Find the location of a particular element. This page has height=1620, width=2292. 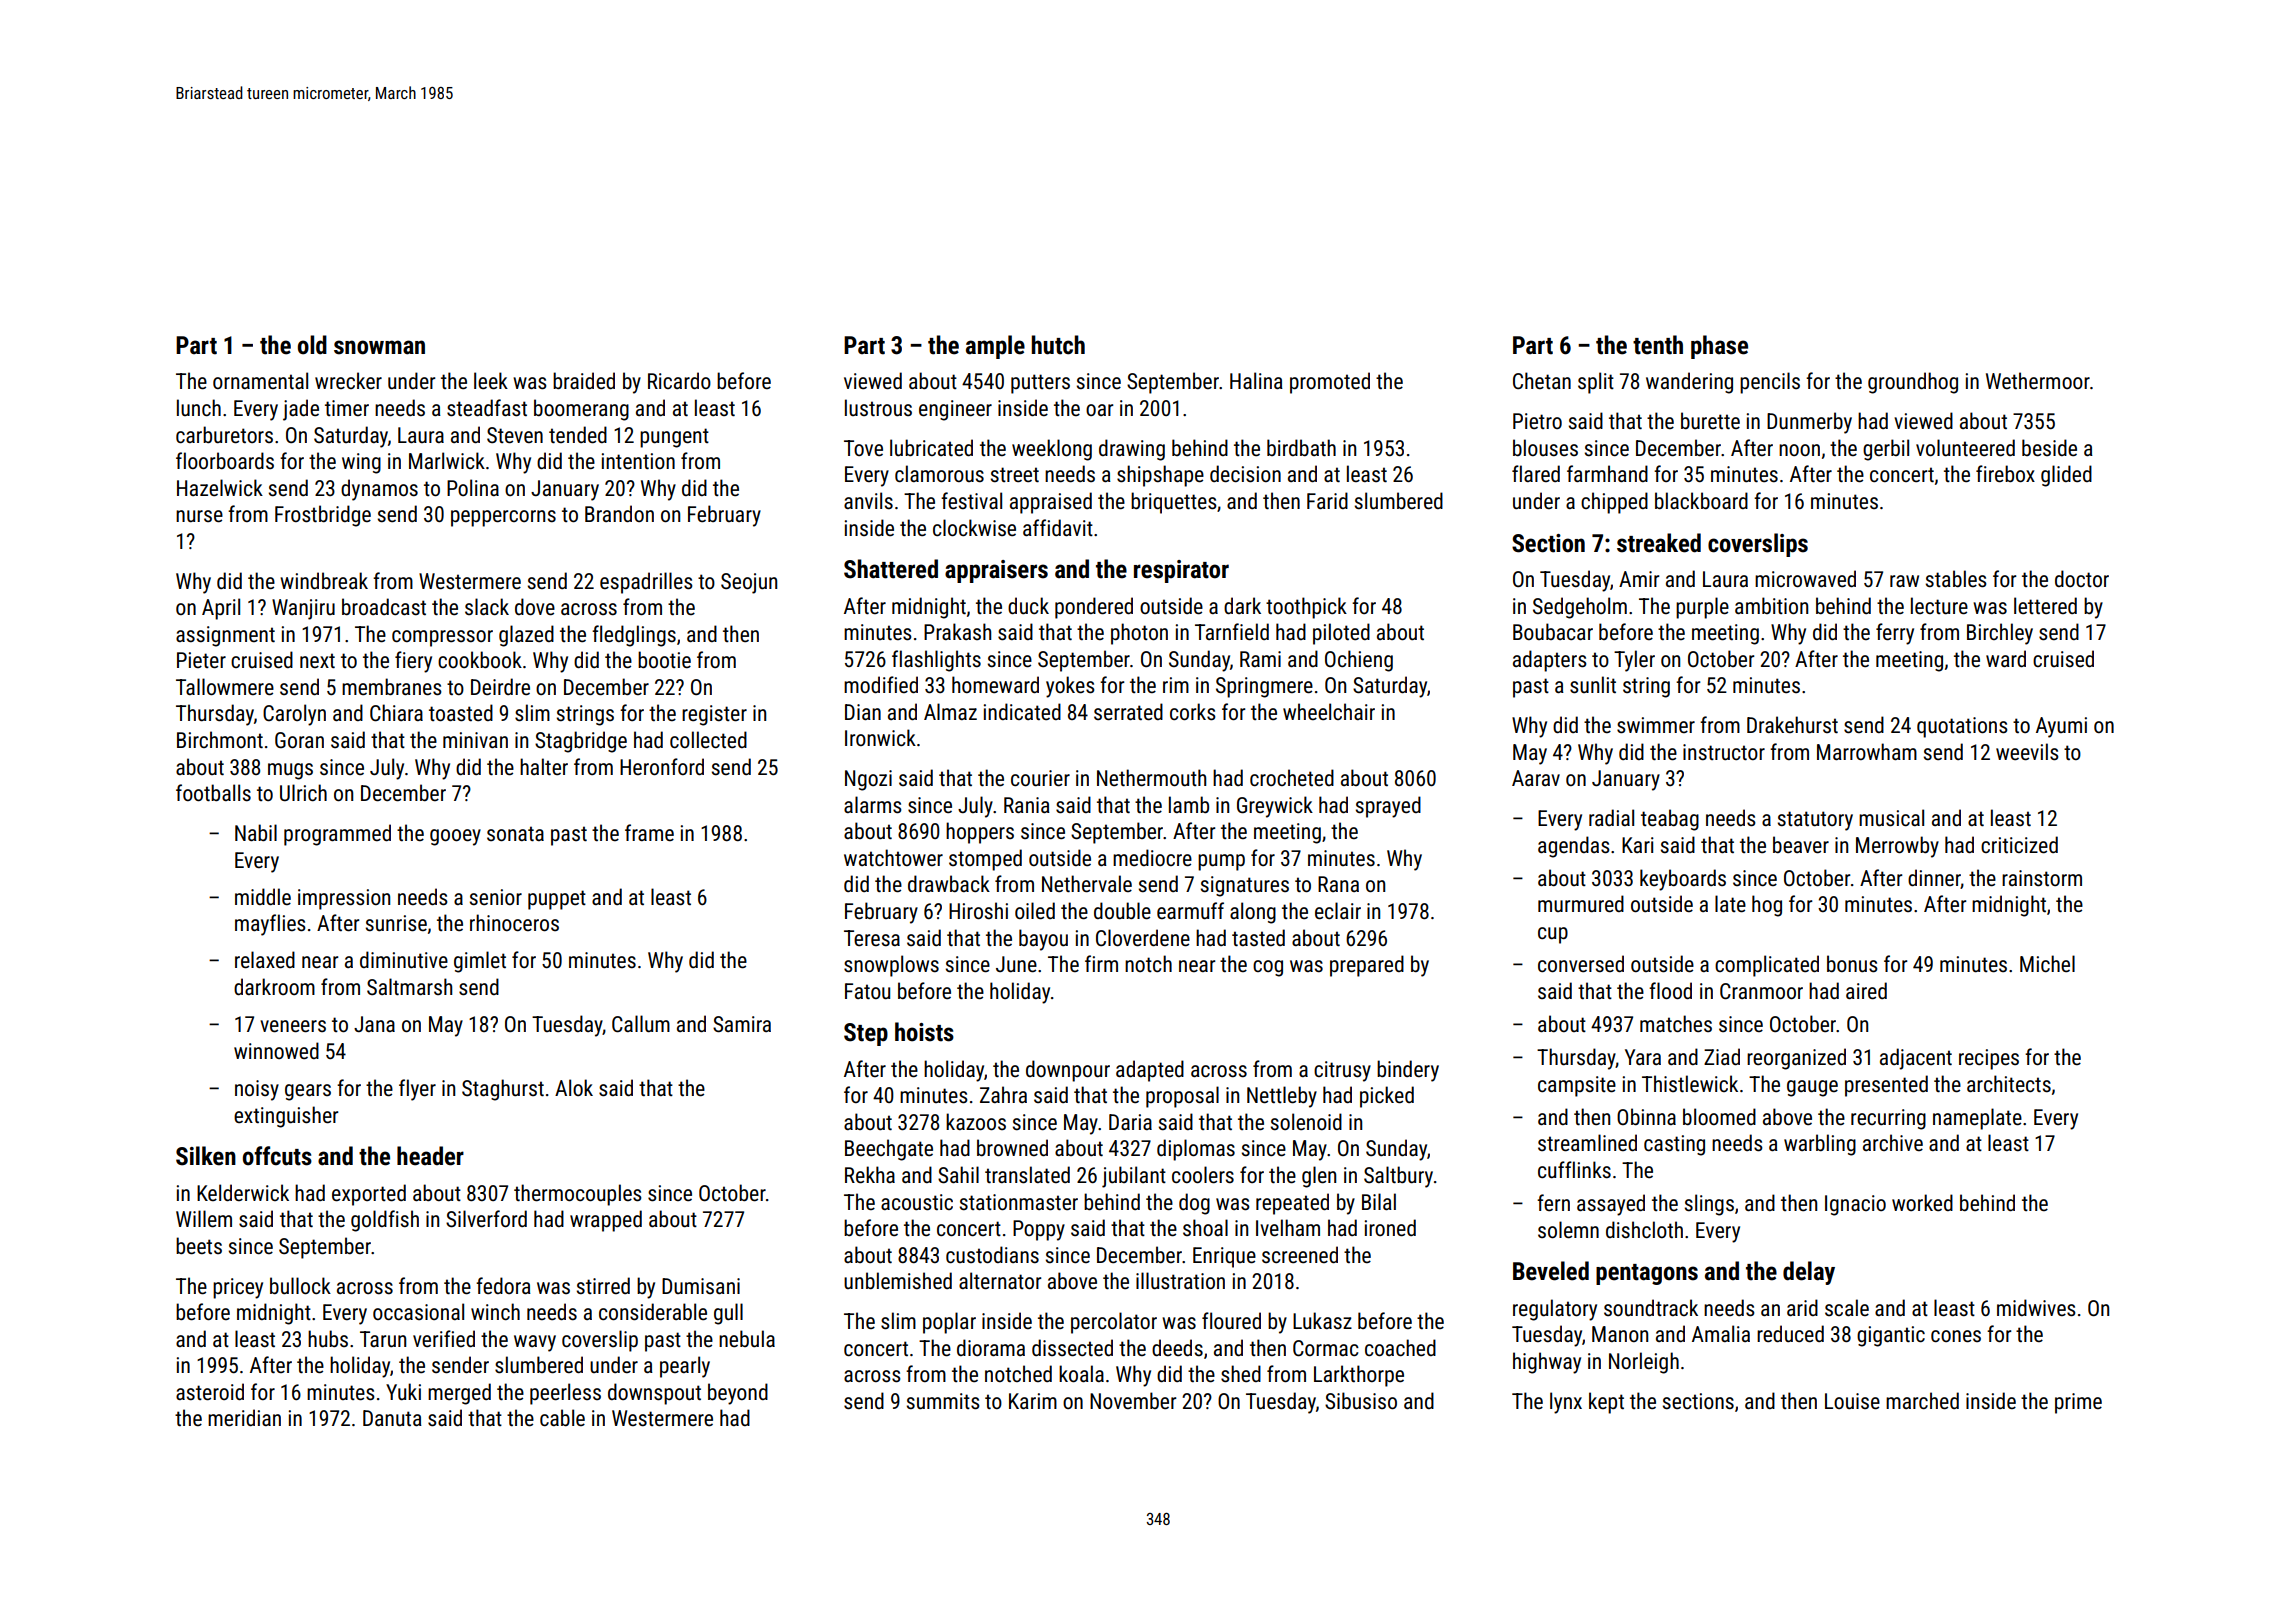

hoppers is located at coordinates (980, 833).
